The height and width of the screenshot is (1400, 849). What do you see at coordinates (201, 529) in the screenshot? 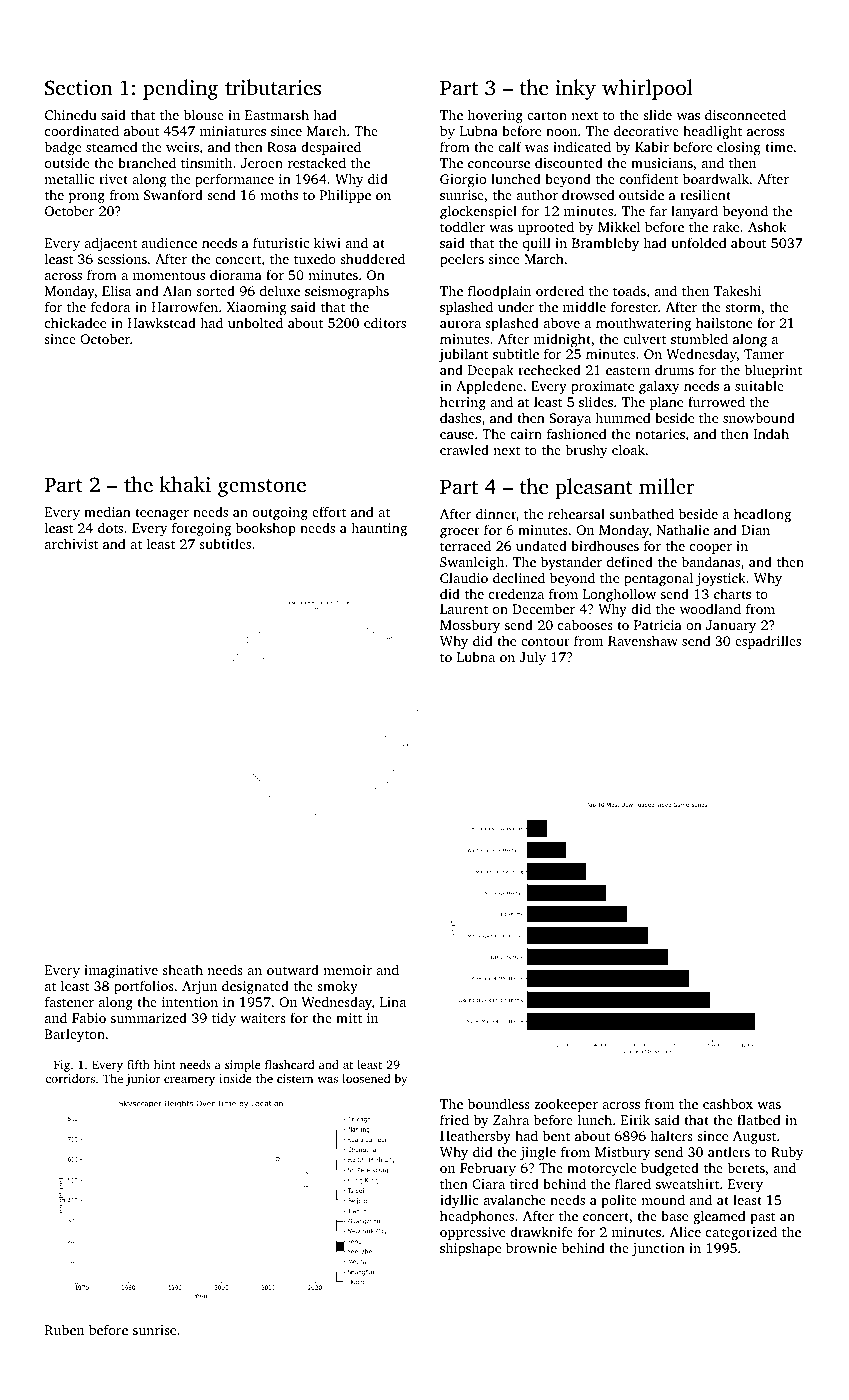
I see `foregoing` at bounding box center [201, 529].
